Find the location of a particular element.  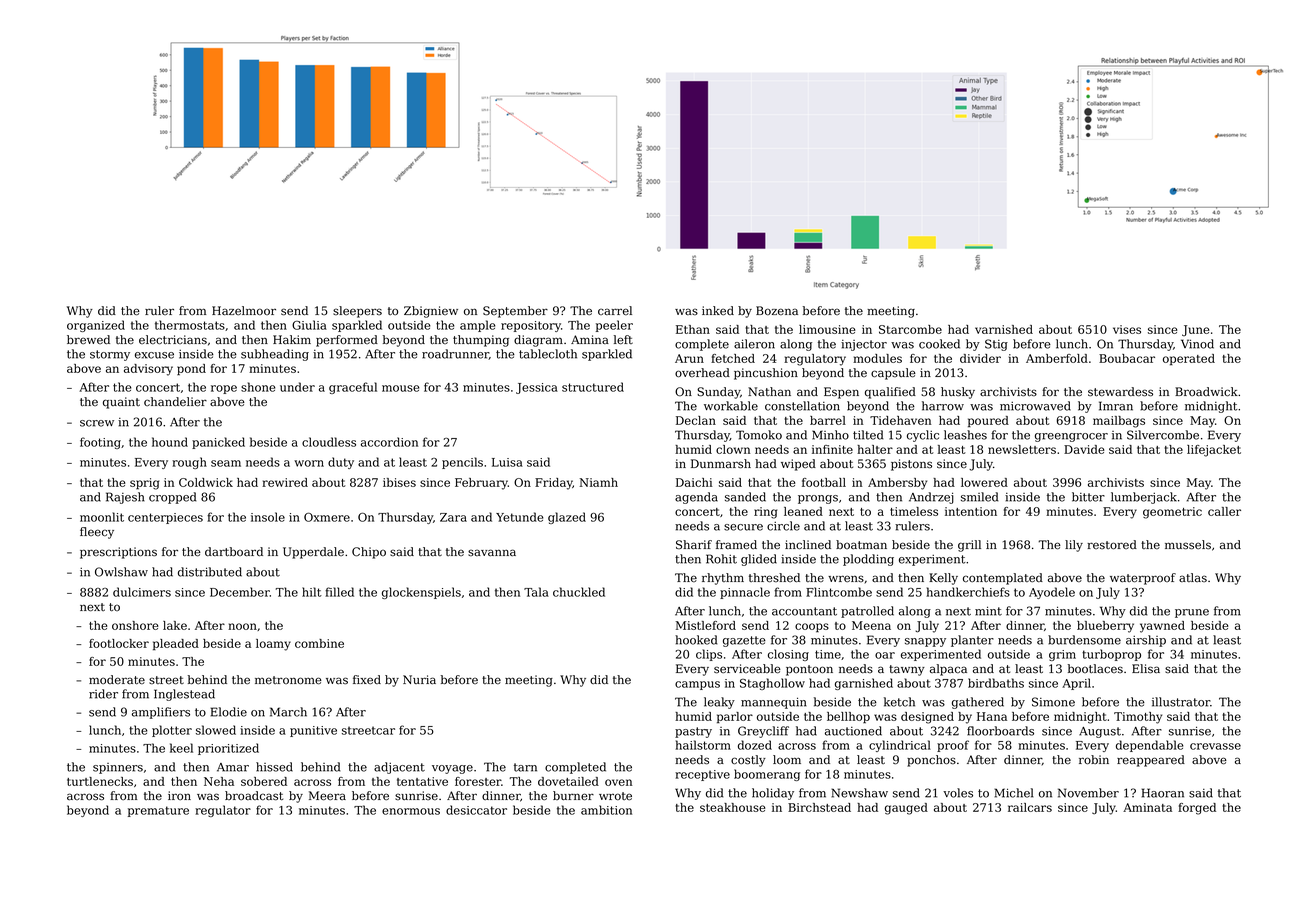

adjacent is located at coordinates (399, 768).
